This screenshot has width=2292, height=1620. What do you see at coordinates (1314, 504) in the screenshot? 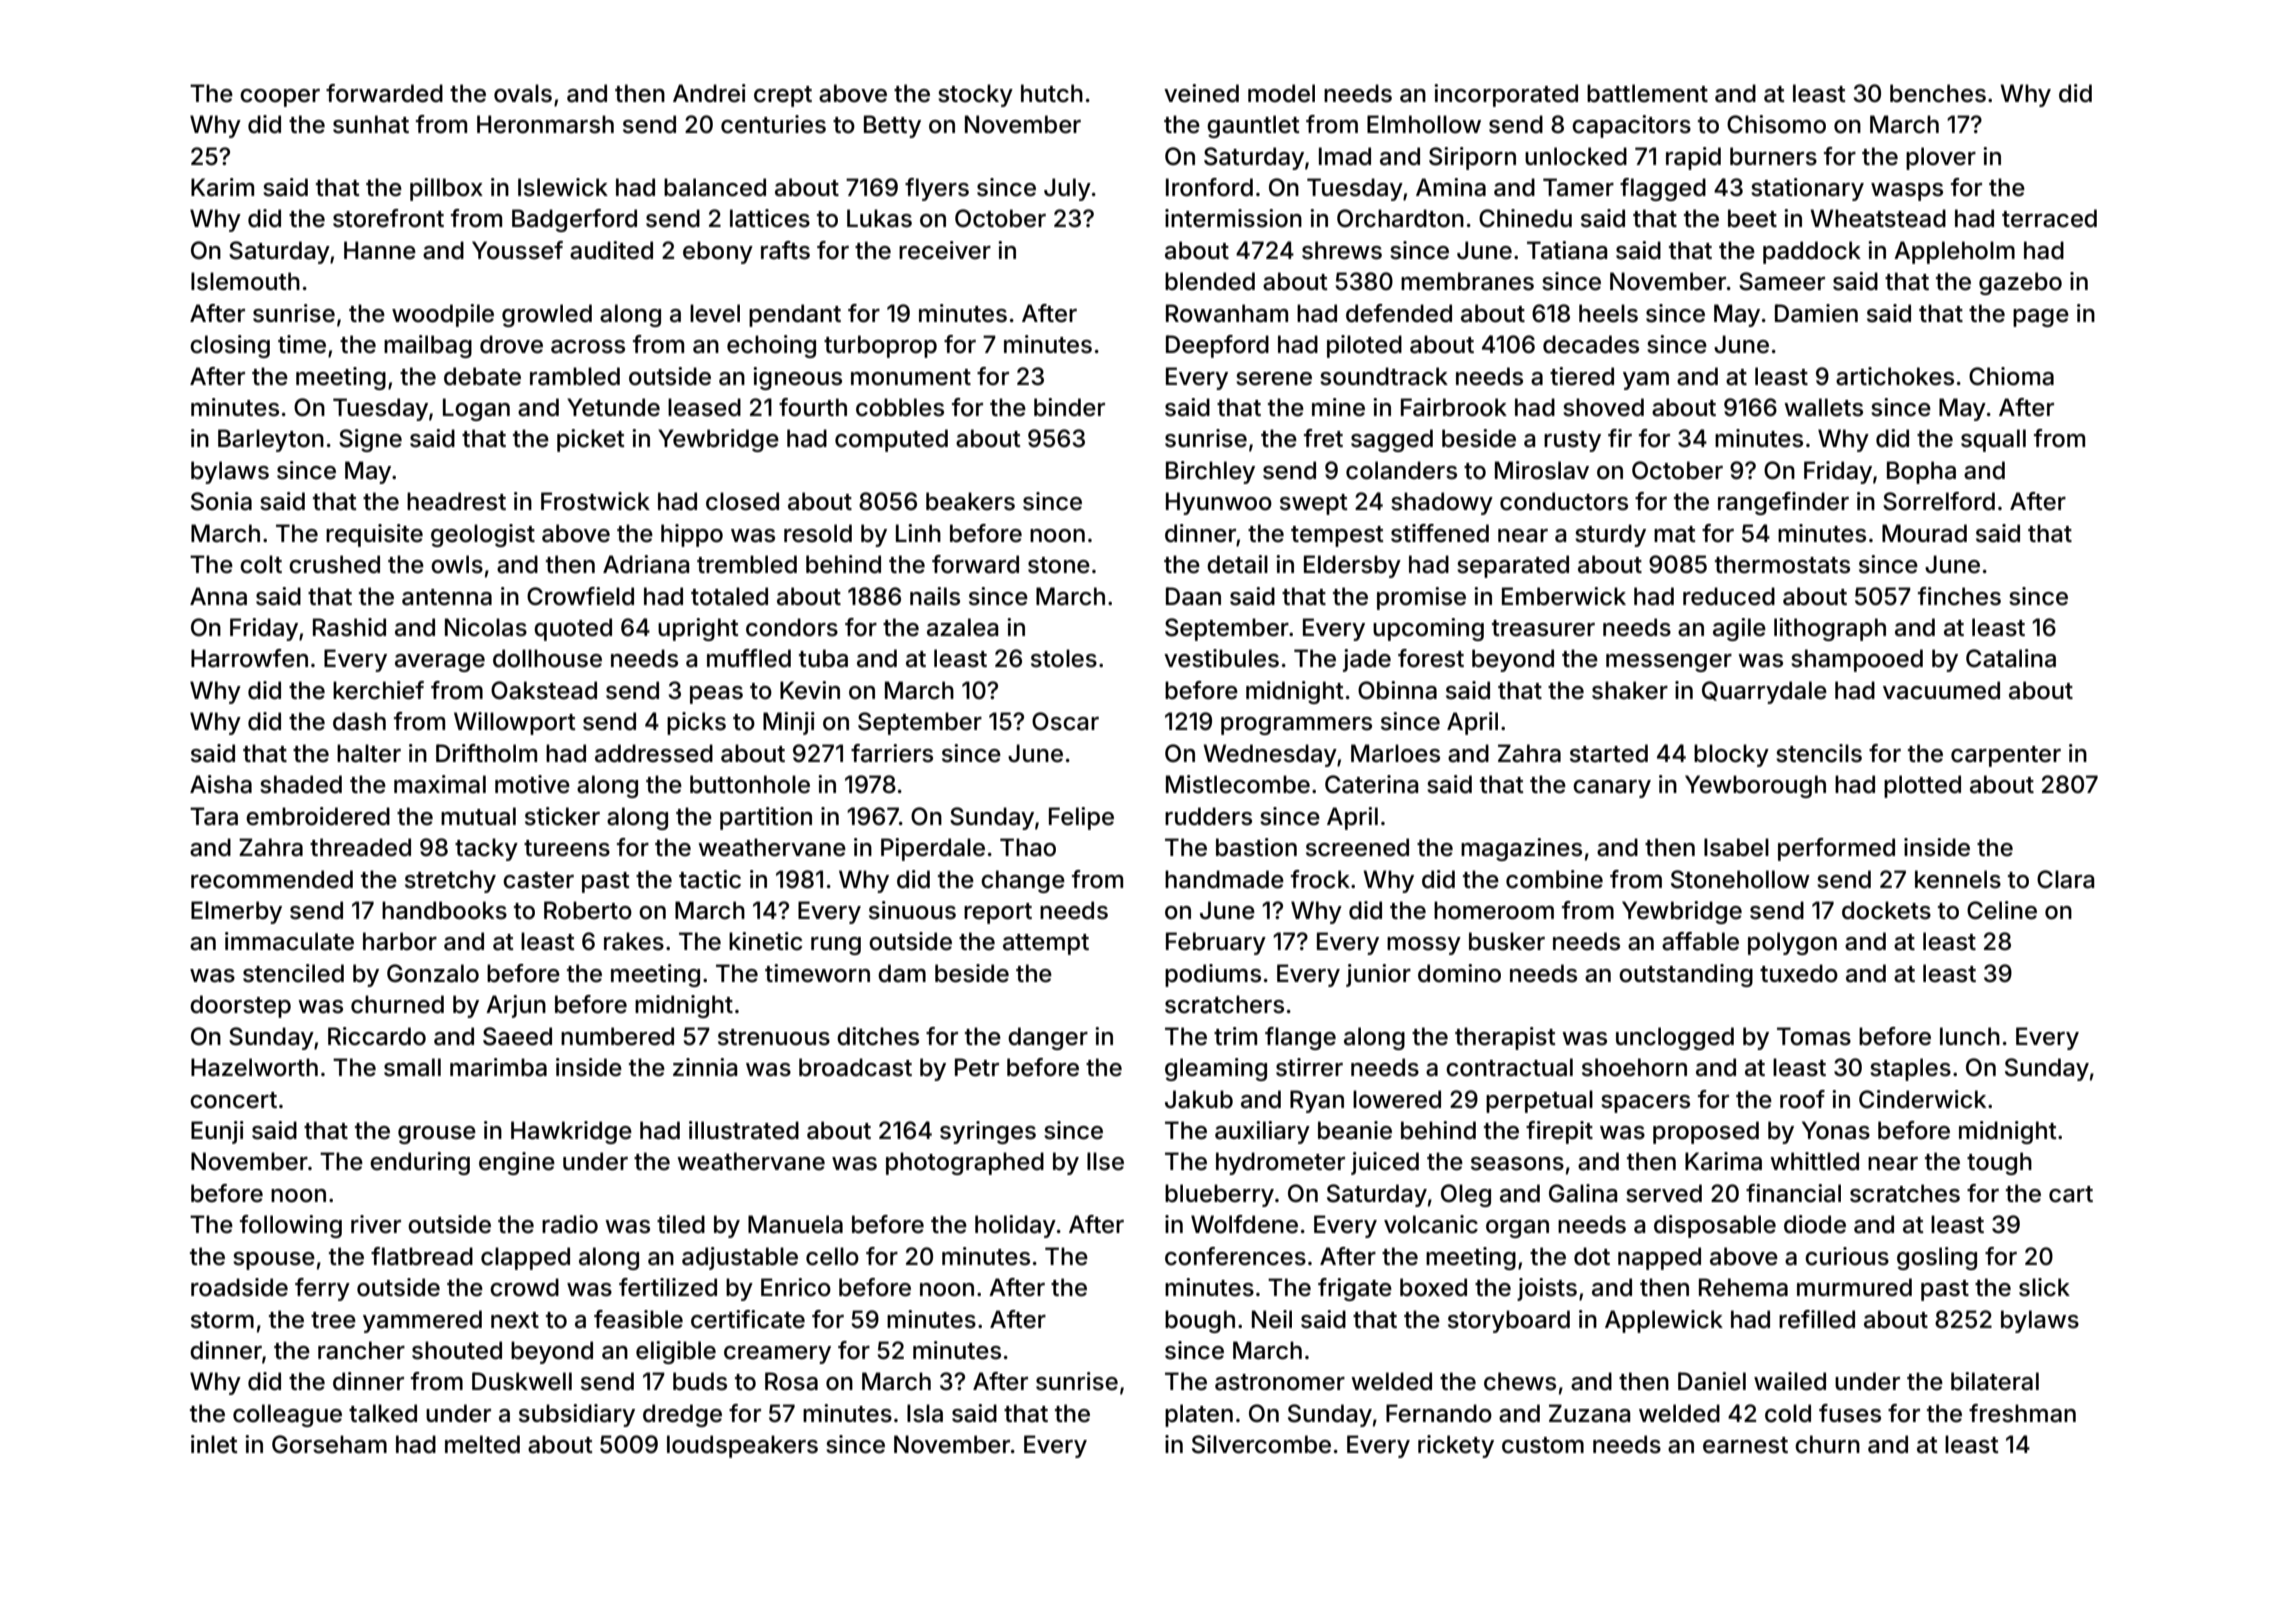
I see `swept` at bounding box center [1314, 504].
